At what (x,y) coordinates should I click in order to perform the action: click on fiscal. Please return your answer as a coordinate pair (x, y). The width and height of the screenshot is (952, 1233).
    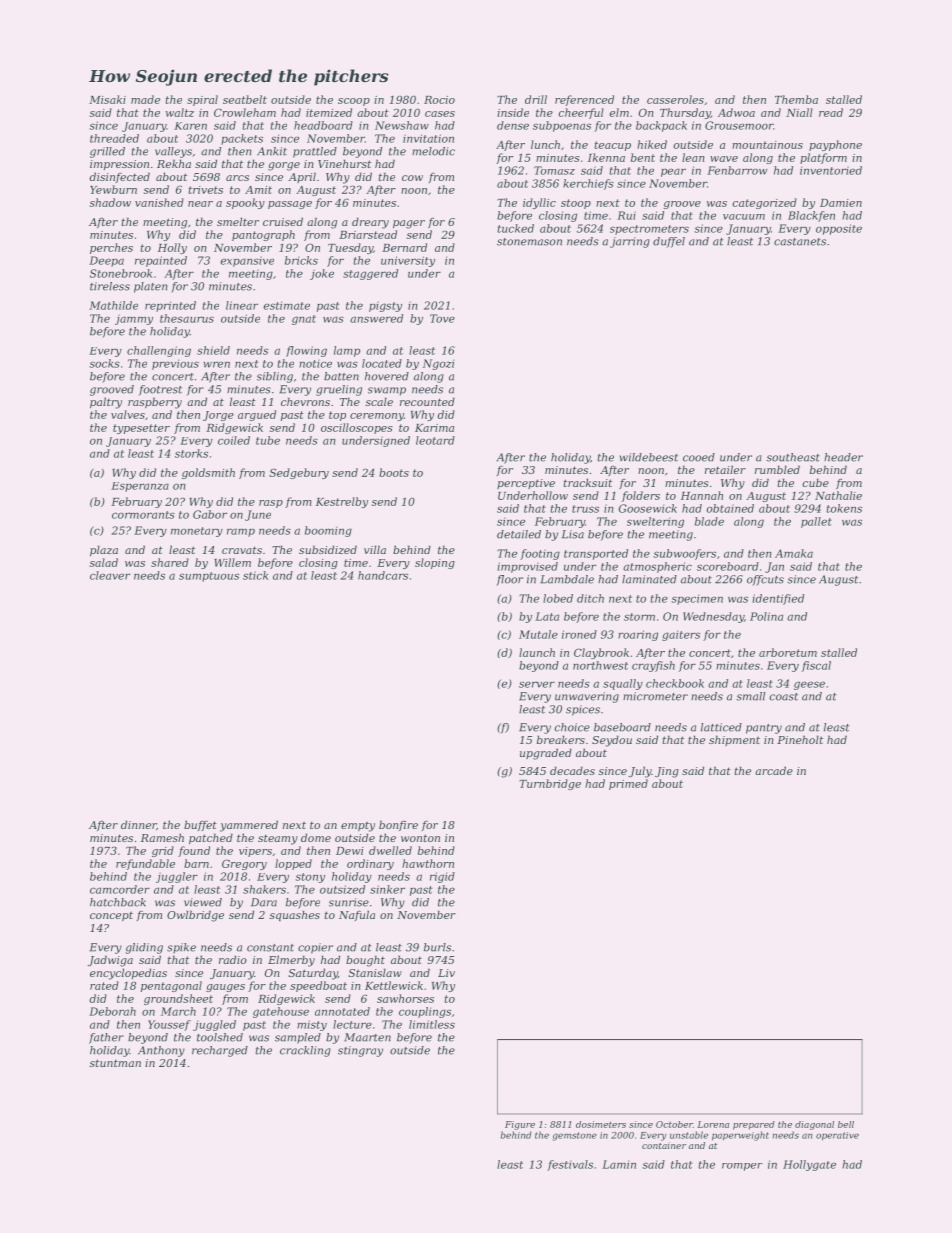
    Looking at the image, I should click on (816, 666).
